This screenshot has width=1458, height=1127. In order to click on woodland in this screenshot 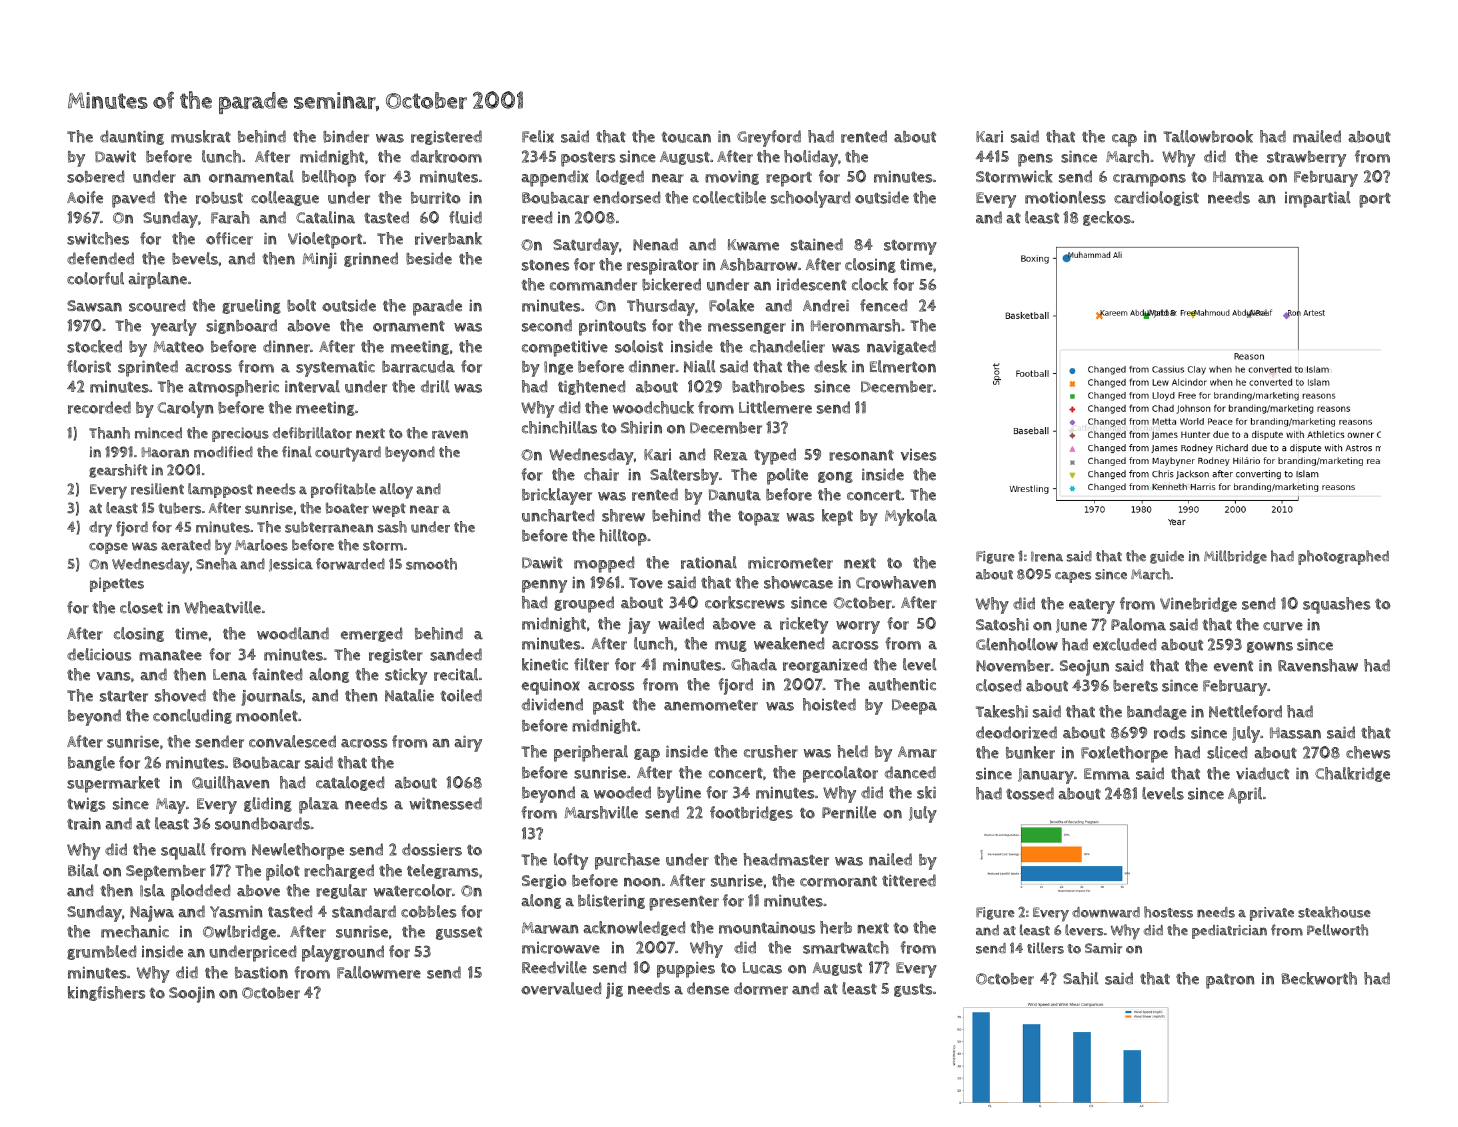, I will do `click(293, 633)`.
